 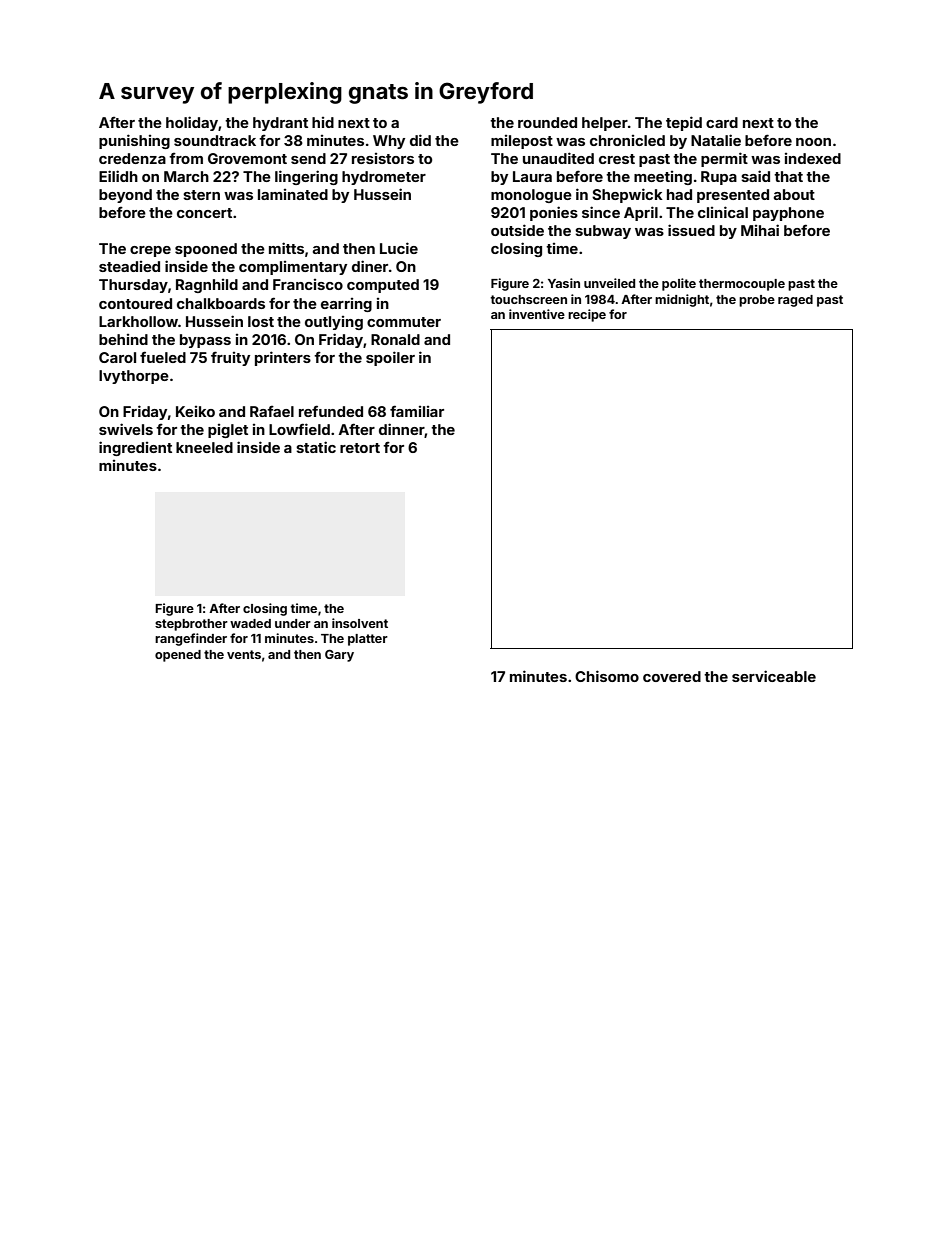 What do you see at coordinates (191, 625) in the screenshot?
I see `stepbrother` at bounding box center [191, 625].
